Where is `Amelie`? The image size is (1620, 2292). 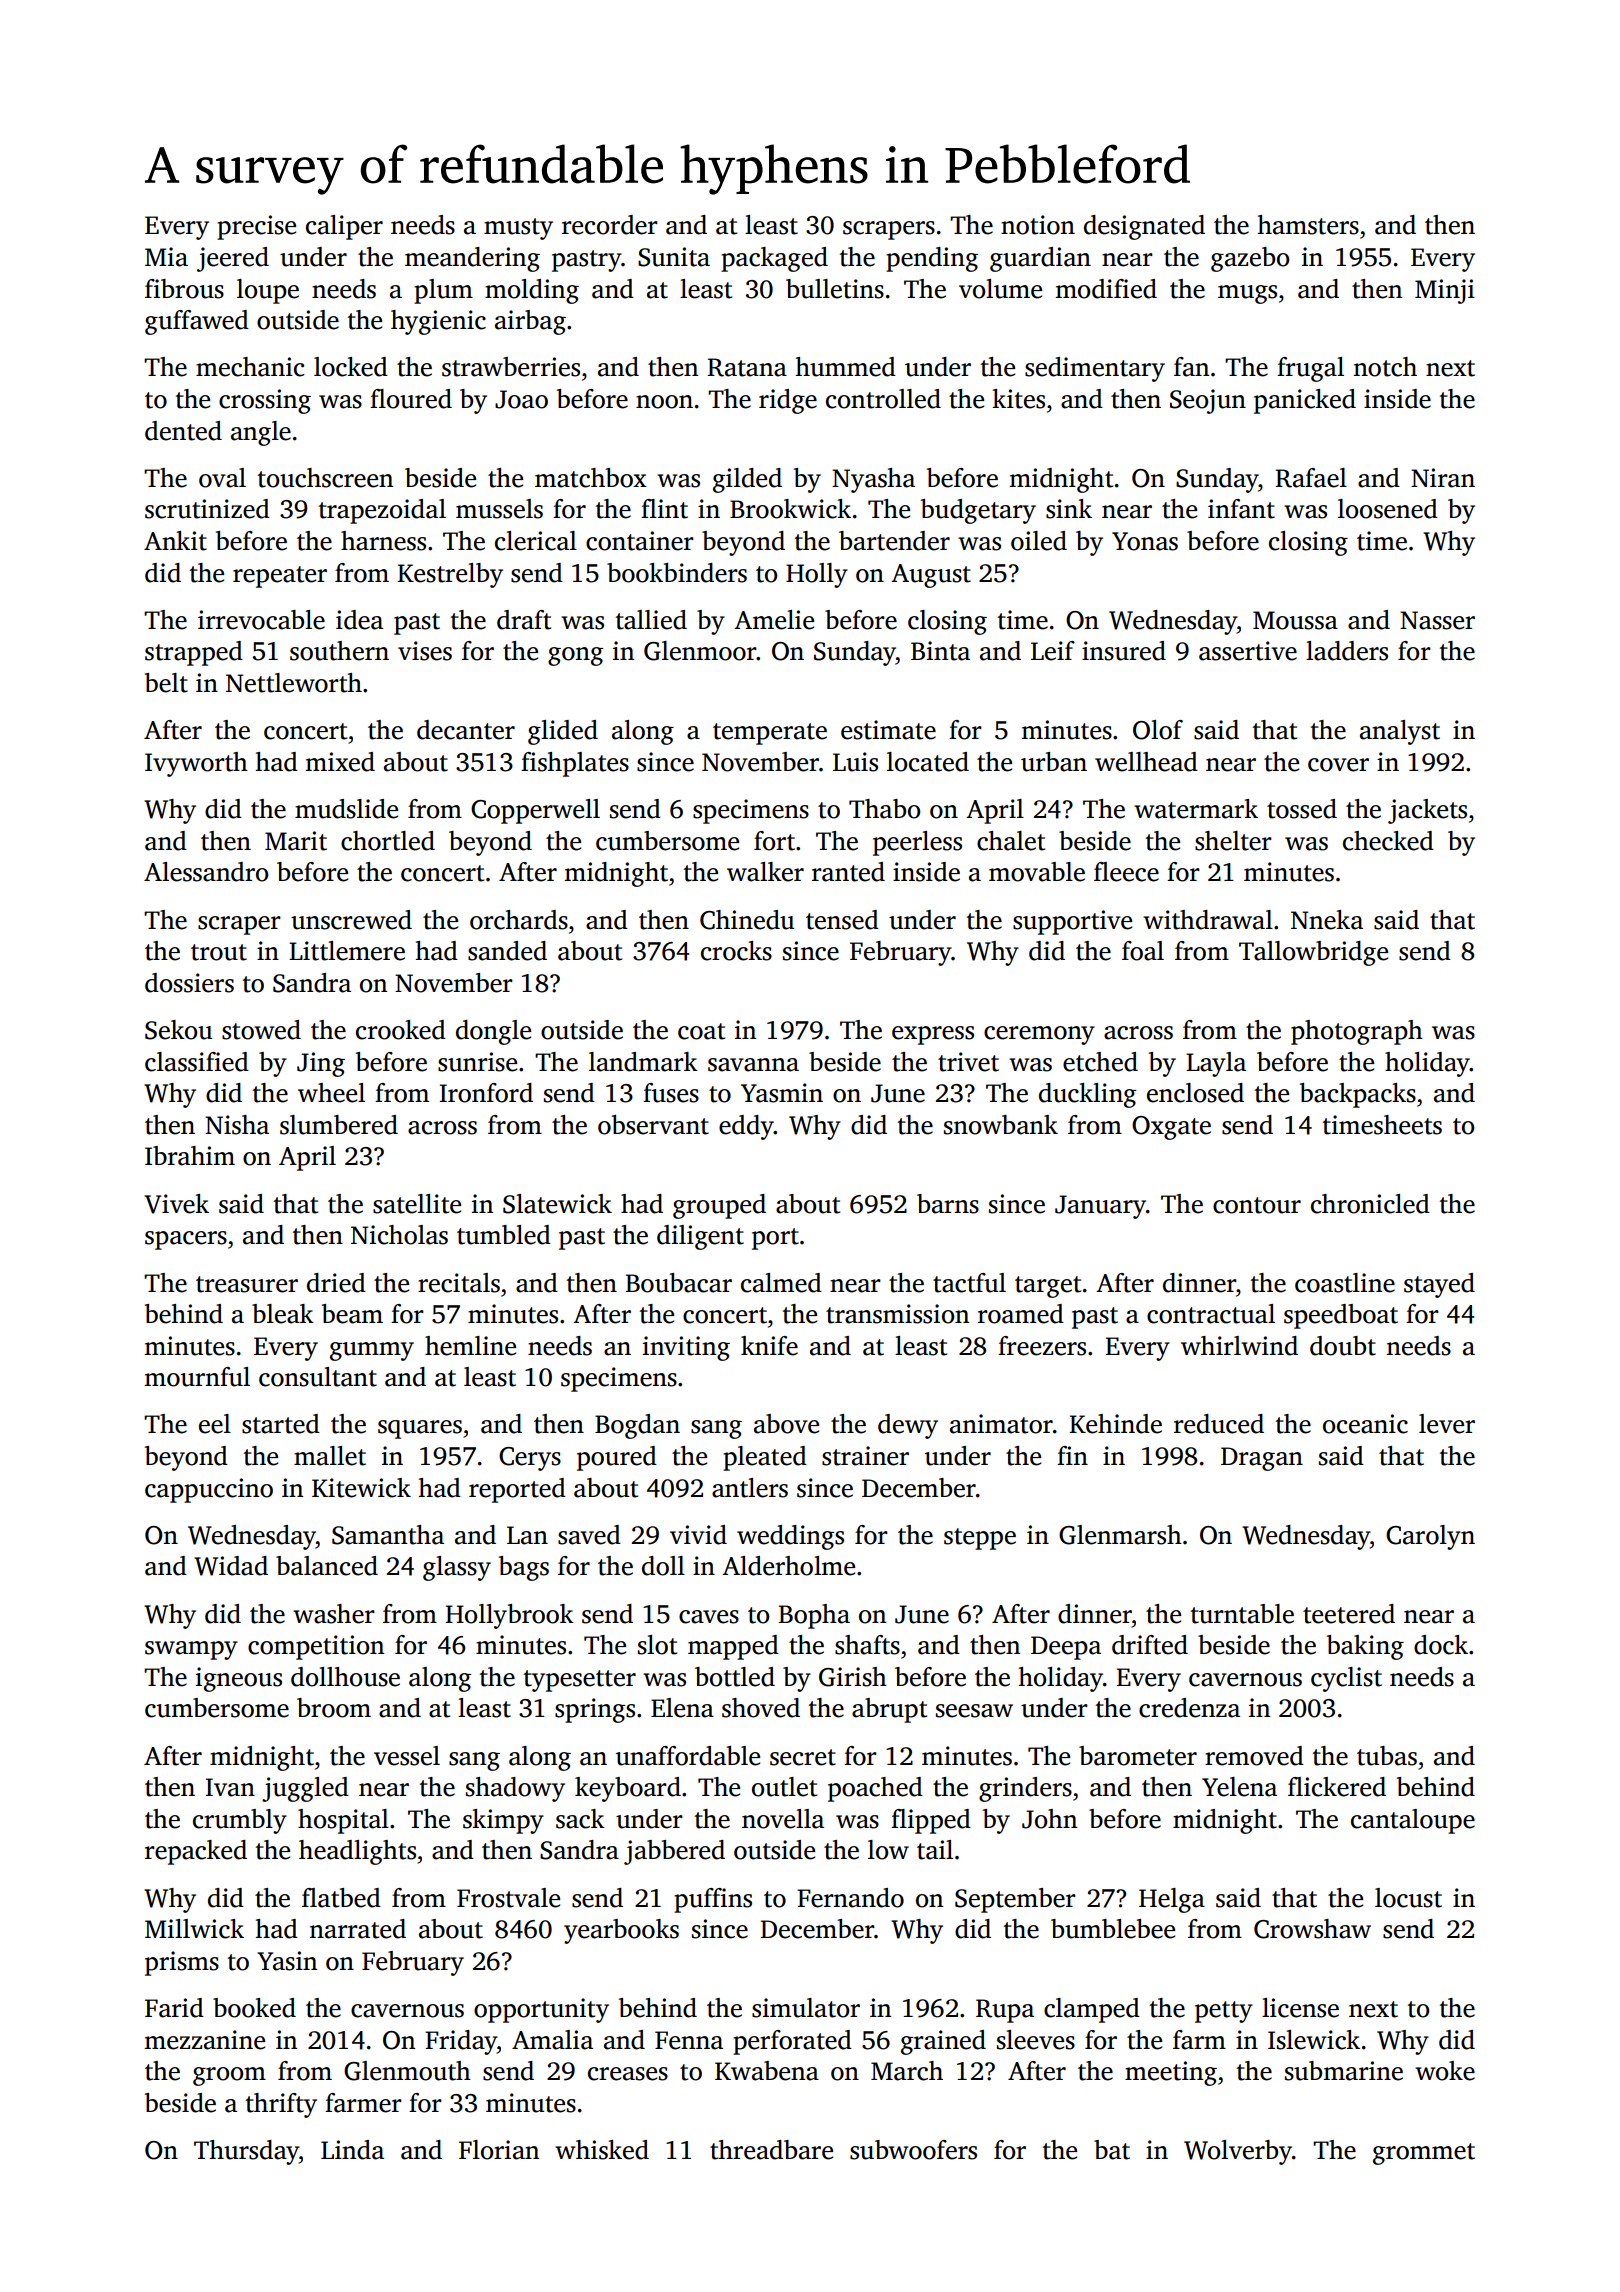
Amelie is located at coordinates (774, 620).
